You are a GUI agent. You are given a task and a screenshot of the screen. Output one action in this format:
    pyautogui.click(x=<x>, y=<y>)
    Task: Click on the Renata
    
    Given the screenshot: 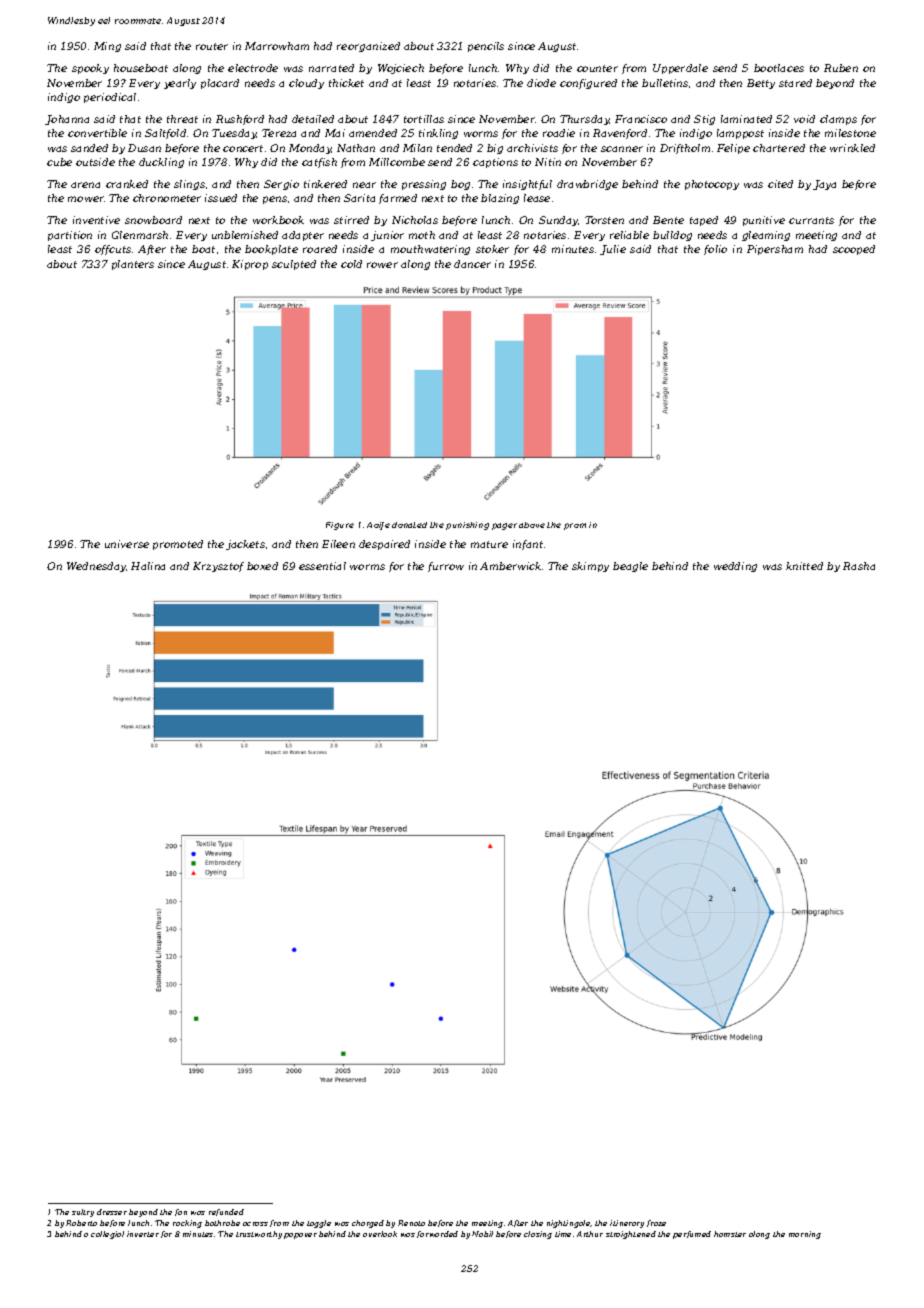 What is the action you would take?
    pyautogui.click(x=411, y=1223)
